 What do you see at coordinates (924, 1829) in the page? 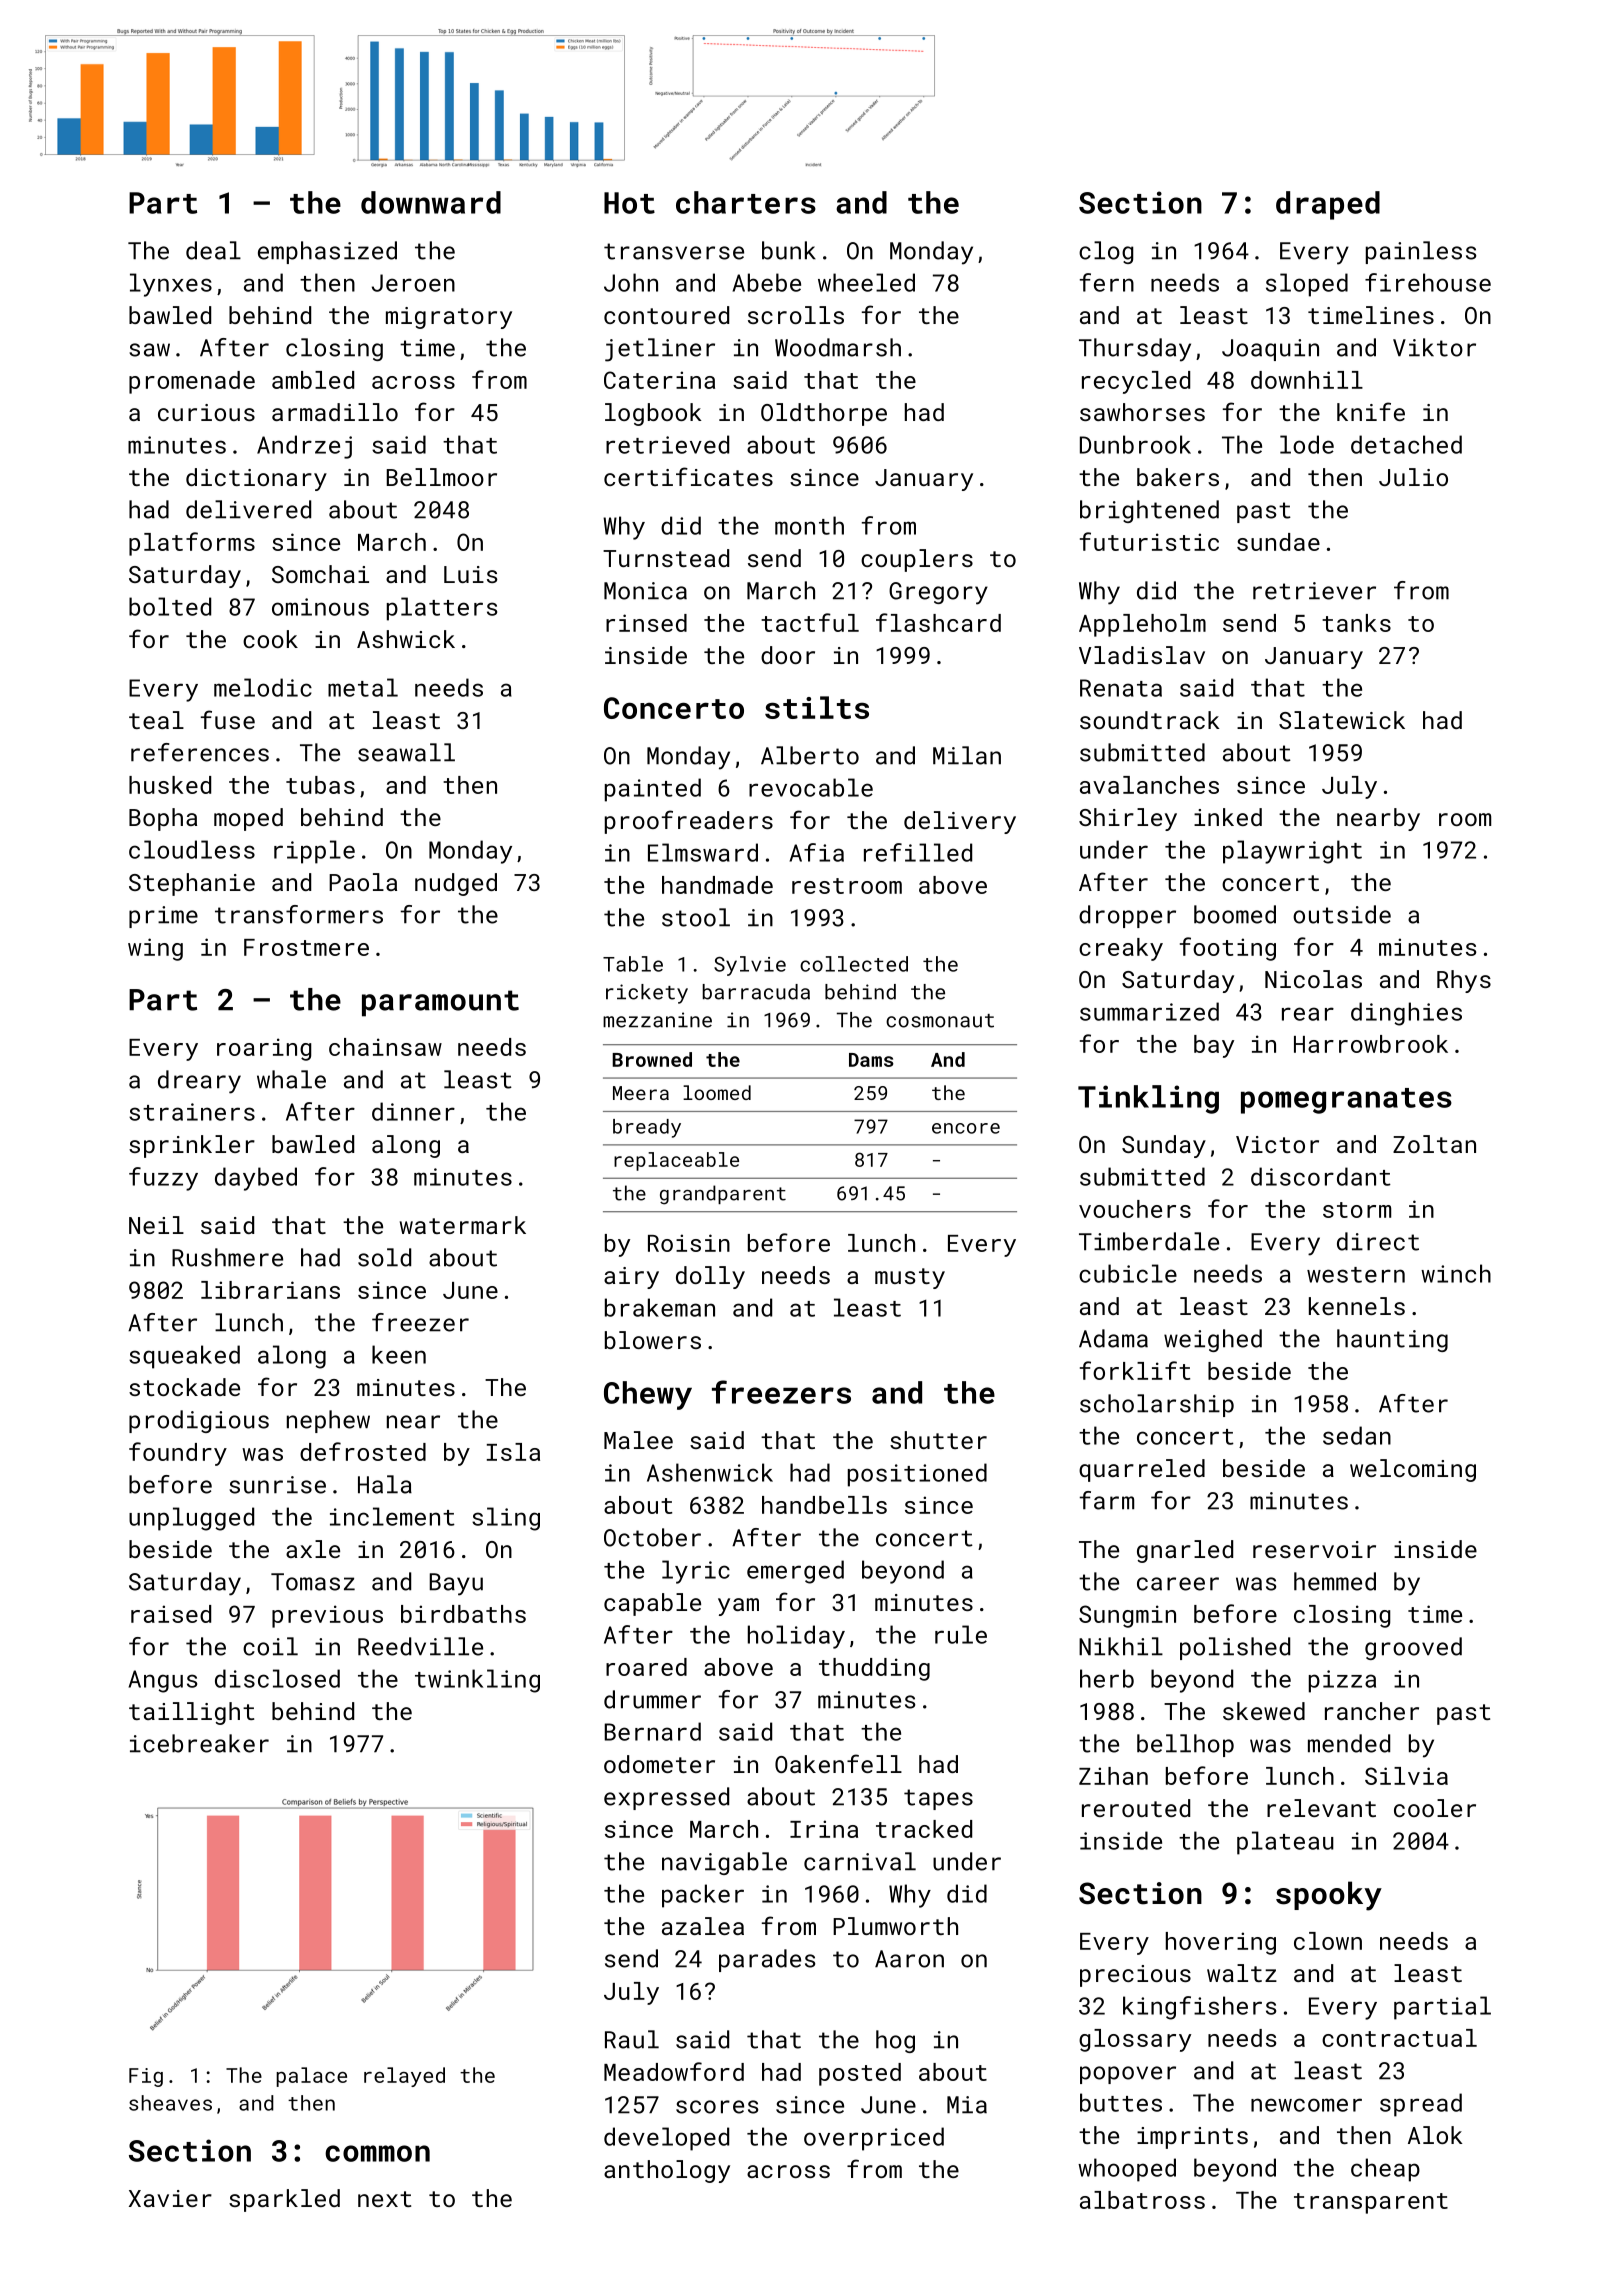
I see `tracked` at bounding box center [924, 1829].
